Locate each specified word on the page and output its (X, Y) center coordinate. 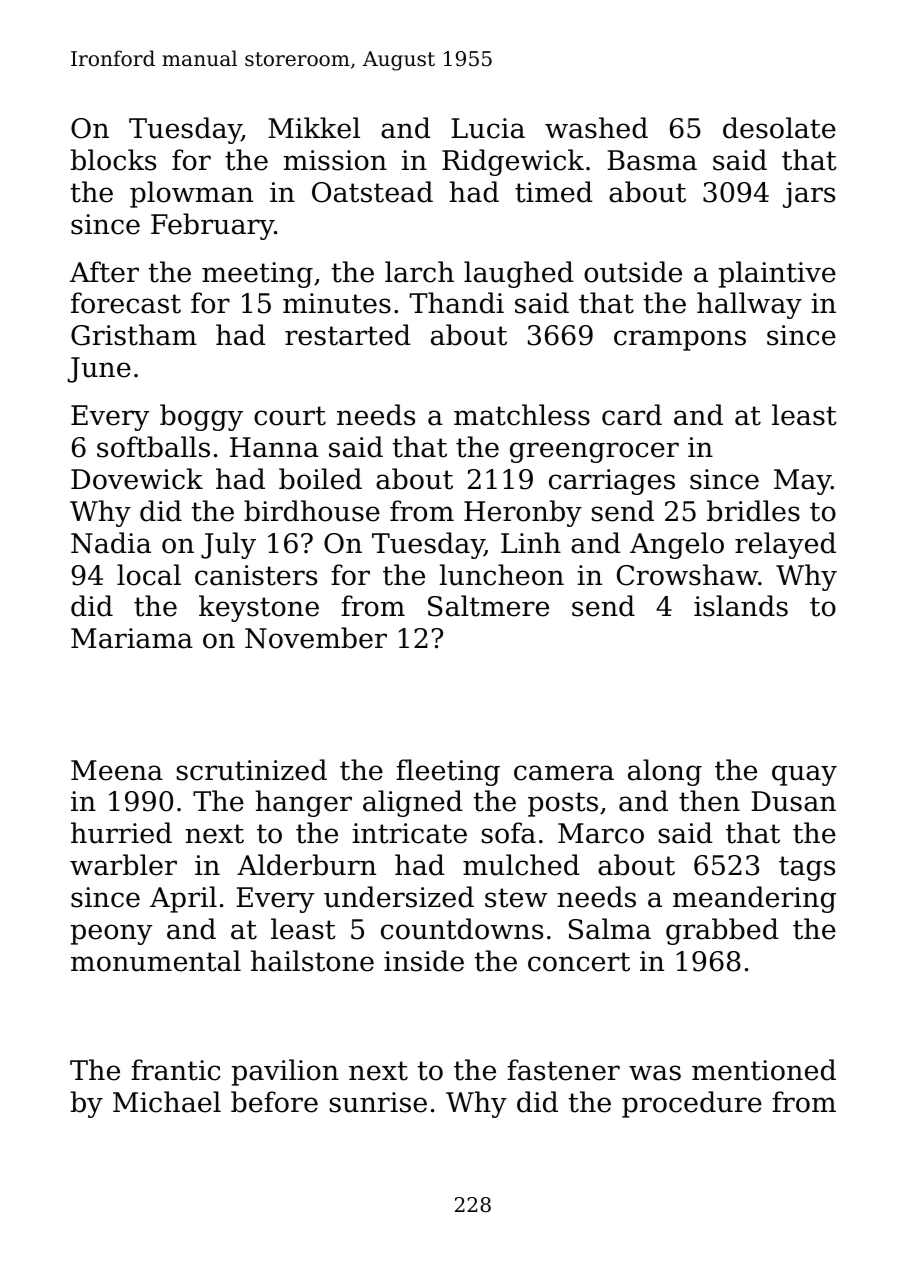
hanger (304, 803)
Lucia (488, 128)
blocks (113, 160)
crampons (680, 340)
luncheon (502, 575)
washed (596, 128)
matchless (522, 415)
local (149, 575)
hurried (121, 833)
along (665, 772)
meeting (257, 275)
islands (741, 606)
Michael (167, 1102)
